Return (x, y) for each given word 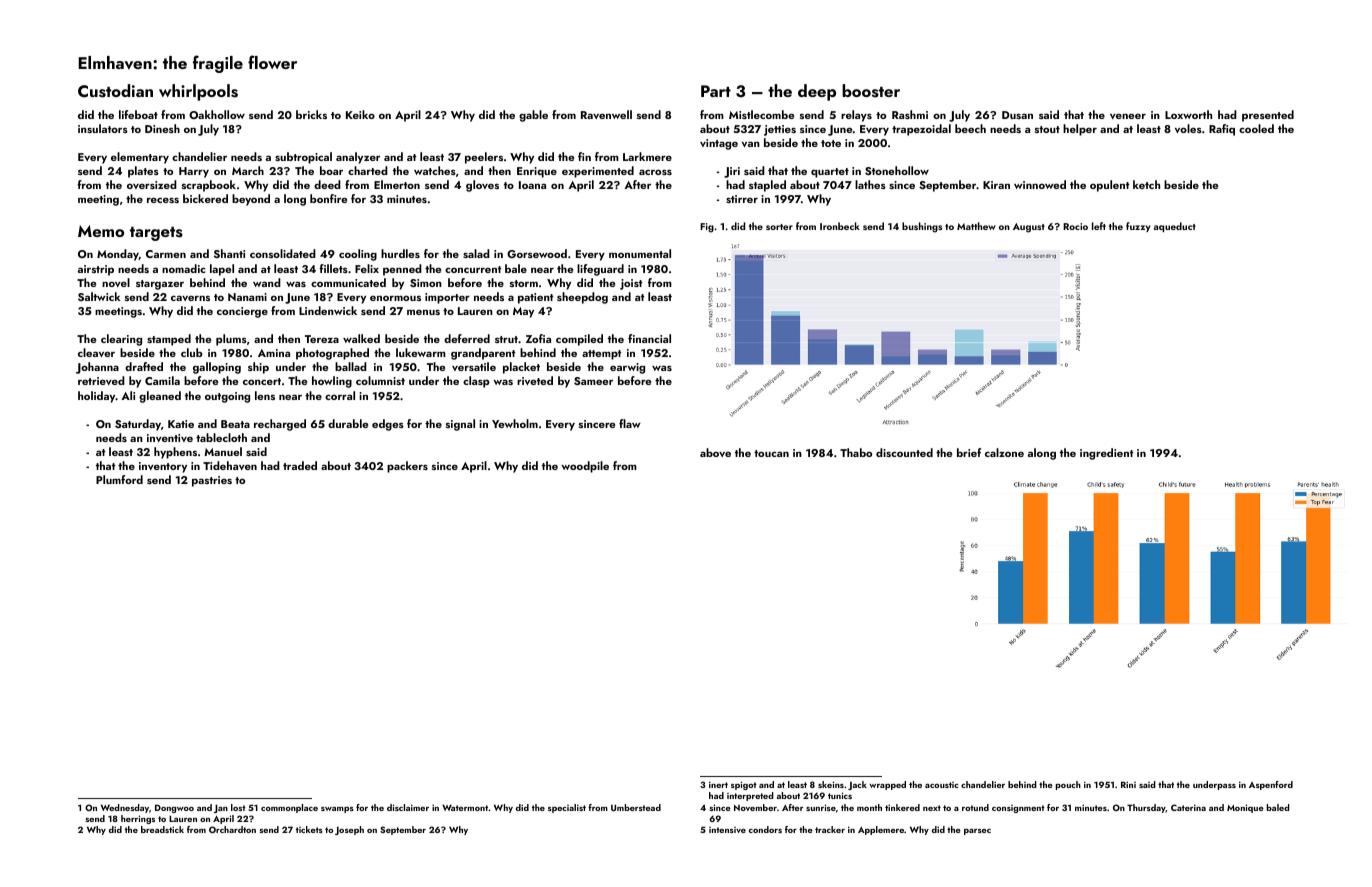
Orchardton (232, 829)
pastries (212, 481)
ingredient (1107, 454)
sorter (779, 227)
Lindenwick (328, 310)
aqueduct (1175, 227)
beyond (251, 200)
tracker (830, 829)
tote (831, 143)
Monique (1245, 808)
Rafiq (1222, 130)
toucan (771, 453)
